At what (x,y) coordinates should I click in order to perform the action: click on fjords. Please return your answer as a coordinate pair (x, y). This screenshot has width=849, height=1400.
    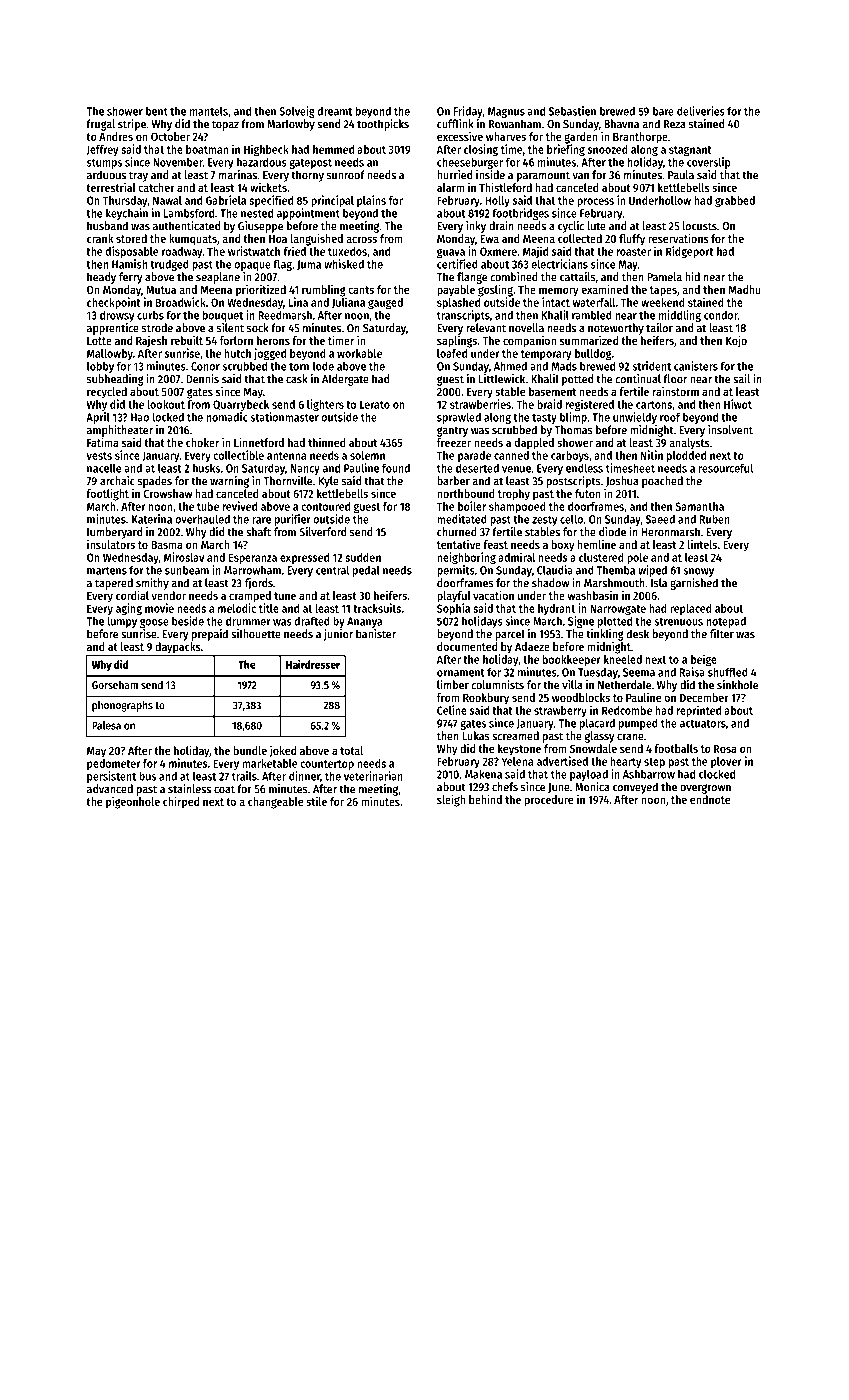
    Looking at the image, I should click on (259, 584).
